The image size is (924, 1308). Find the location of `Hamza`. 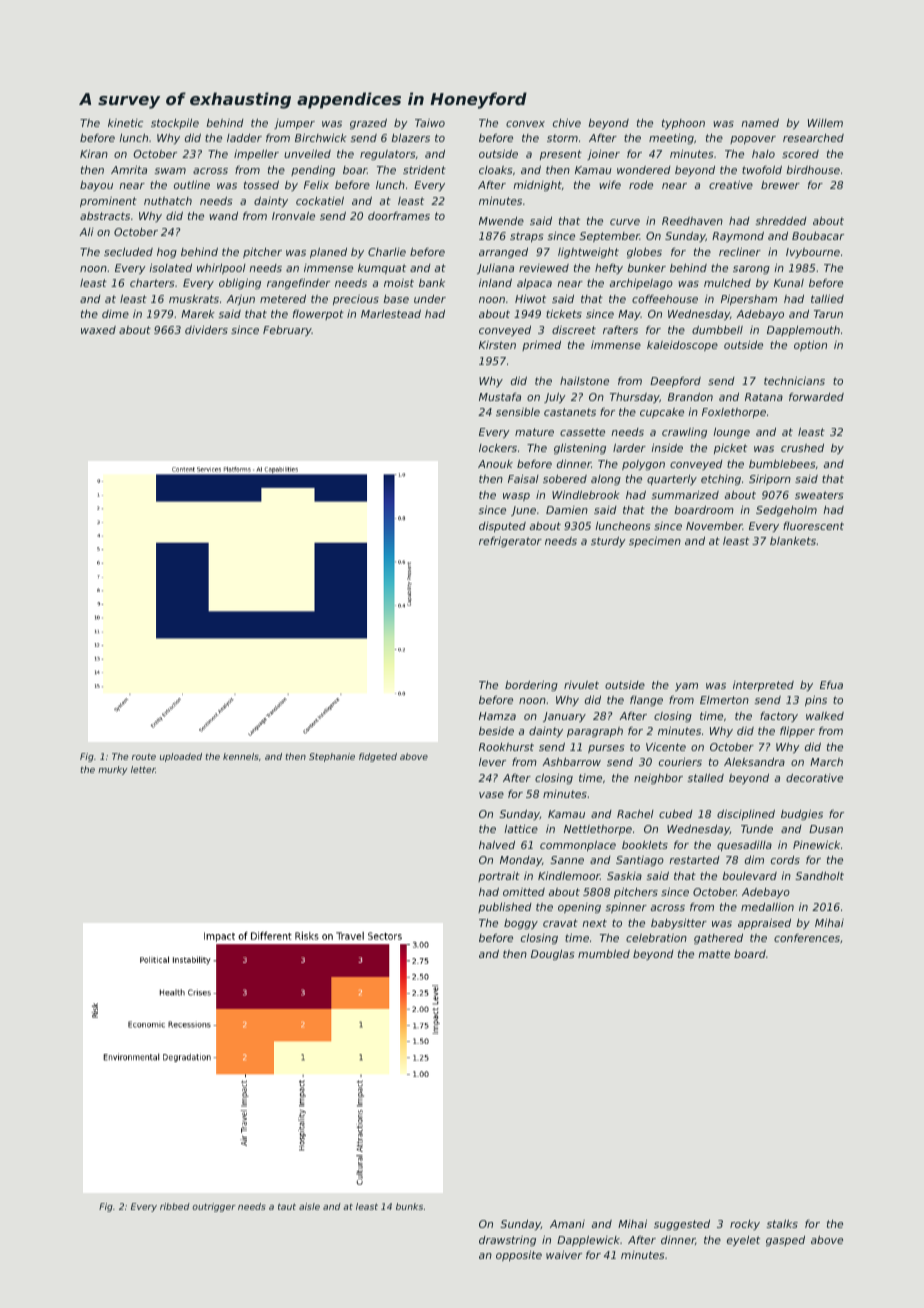

Hamza is located at coordinates (497, 716).
